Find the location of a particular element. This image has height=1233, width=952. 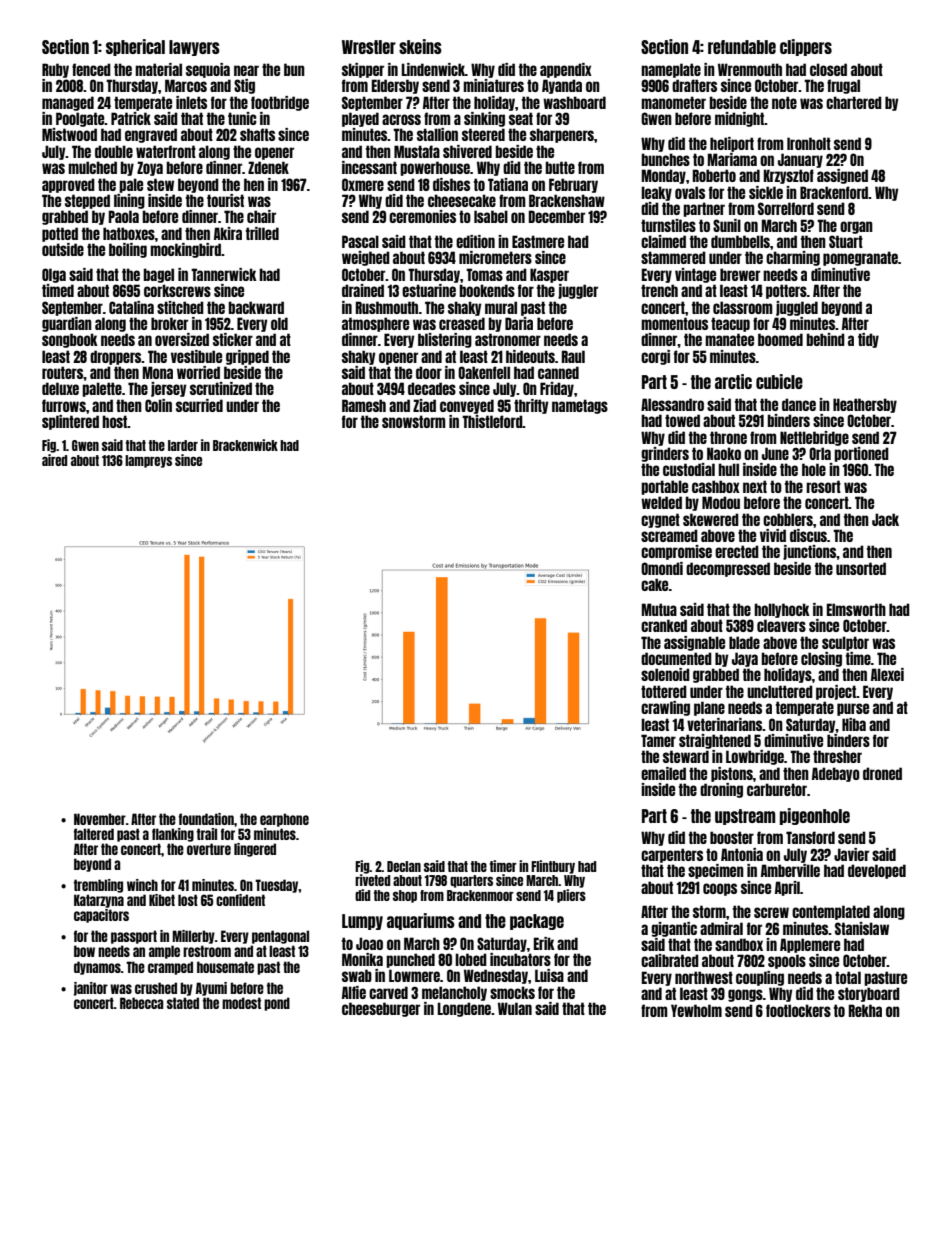

bow is located at coordinates (84, 951).
